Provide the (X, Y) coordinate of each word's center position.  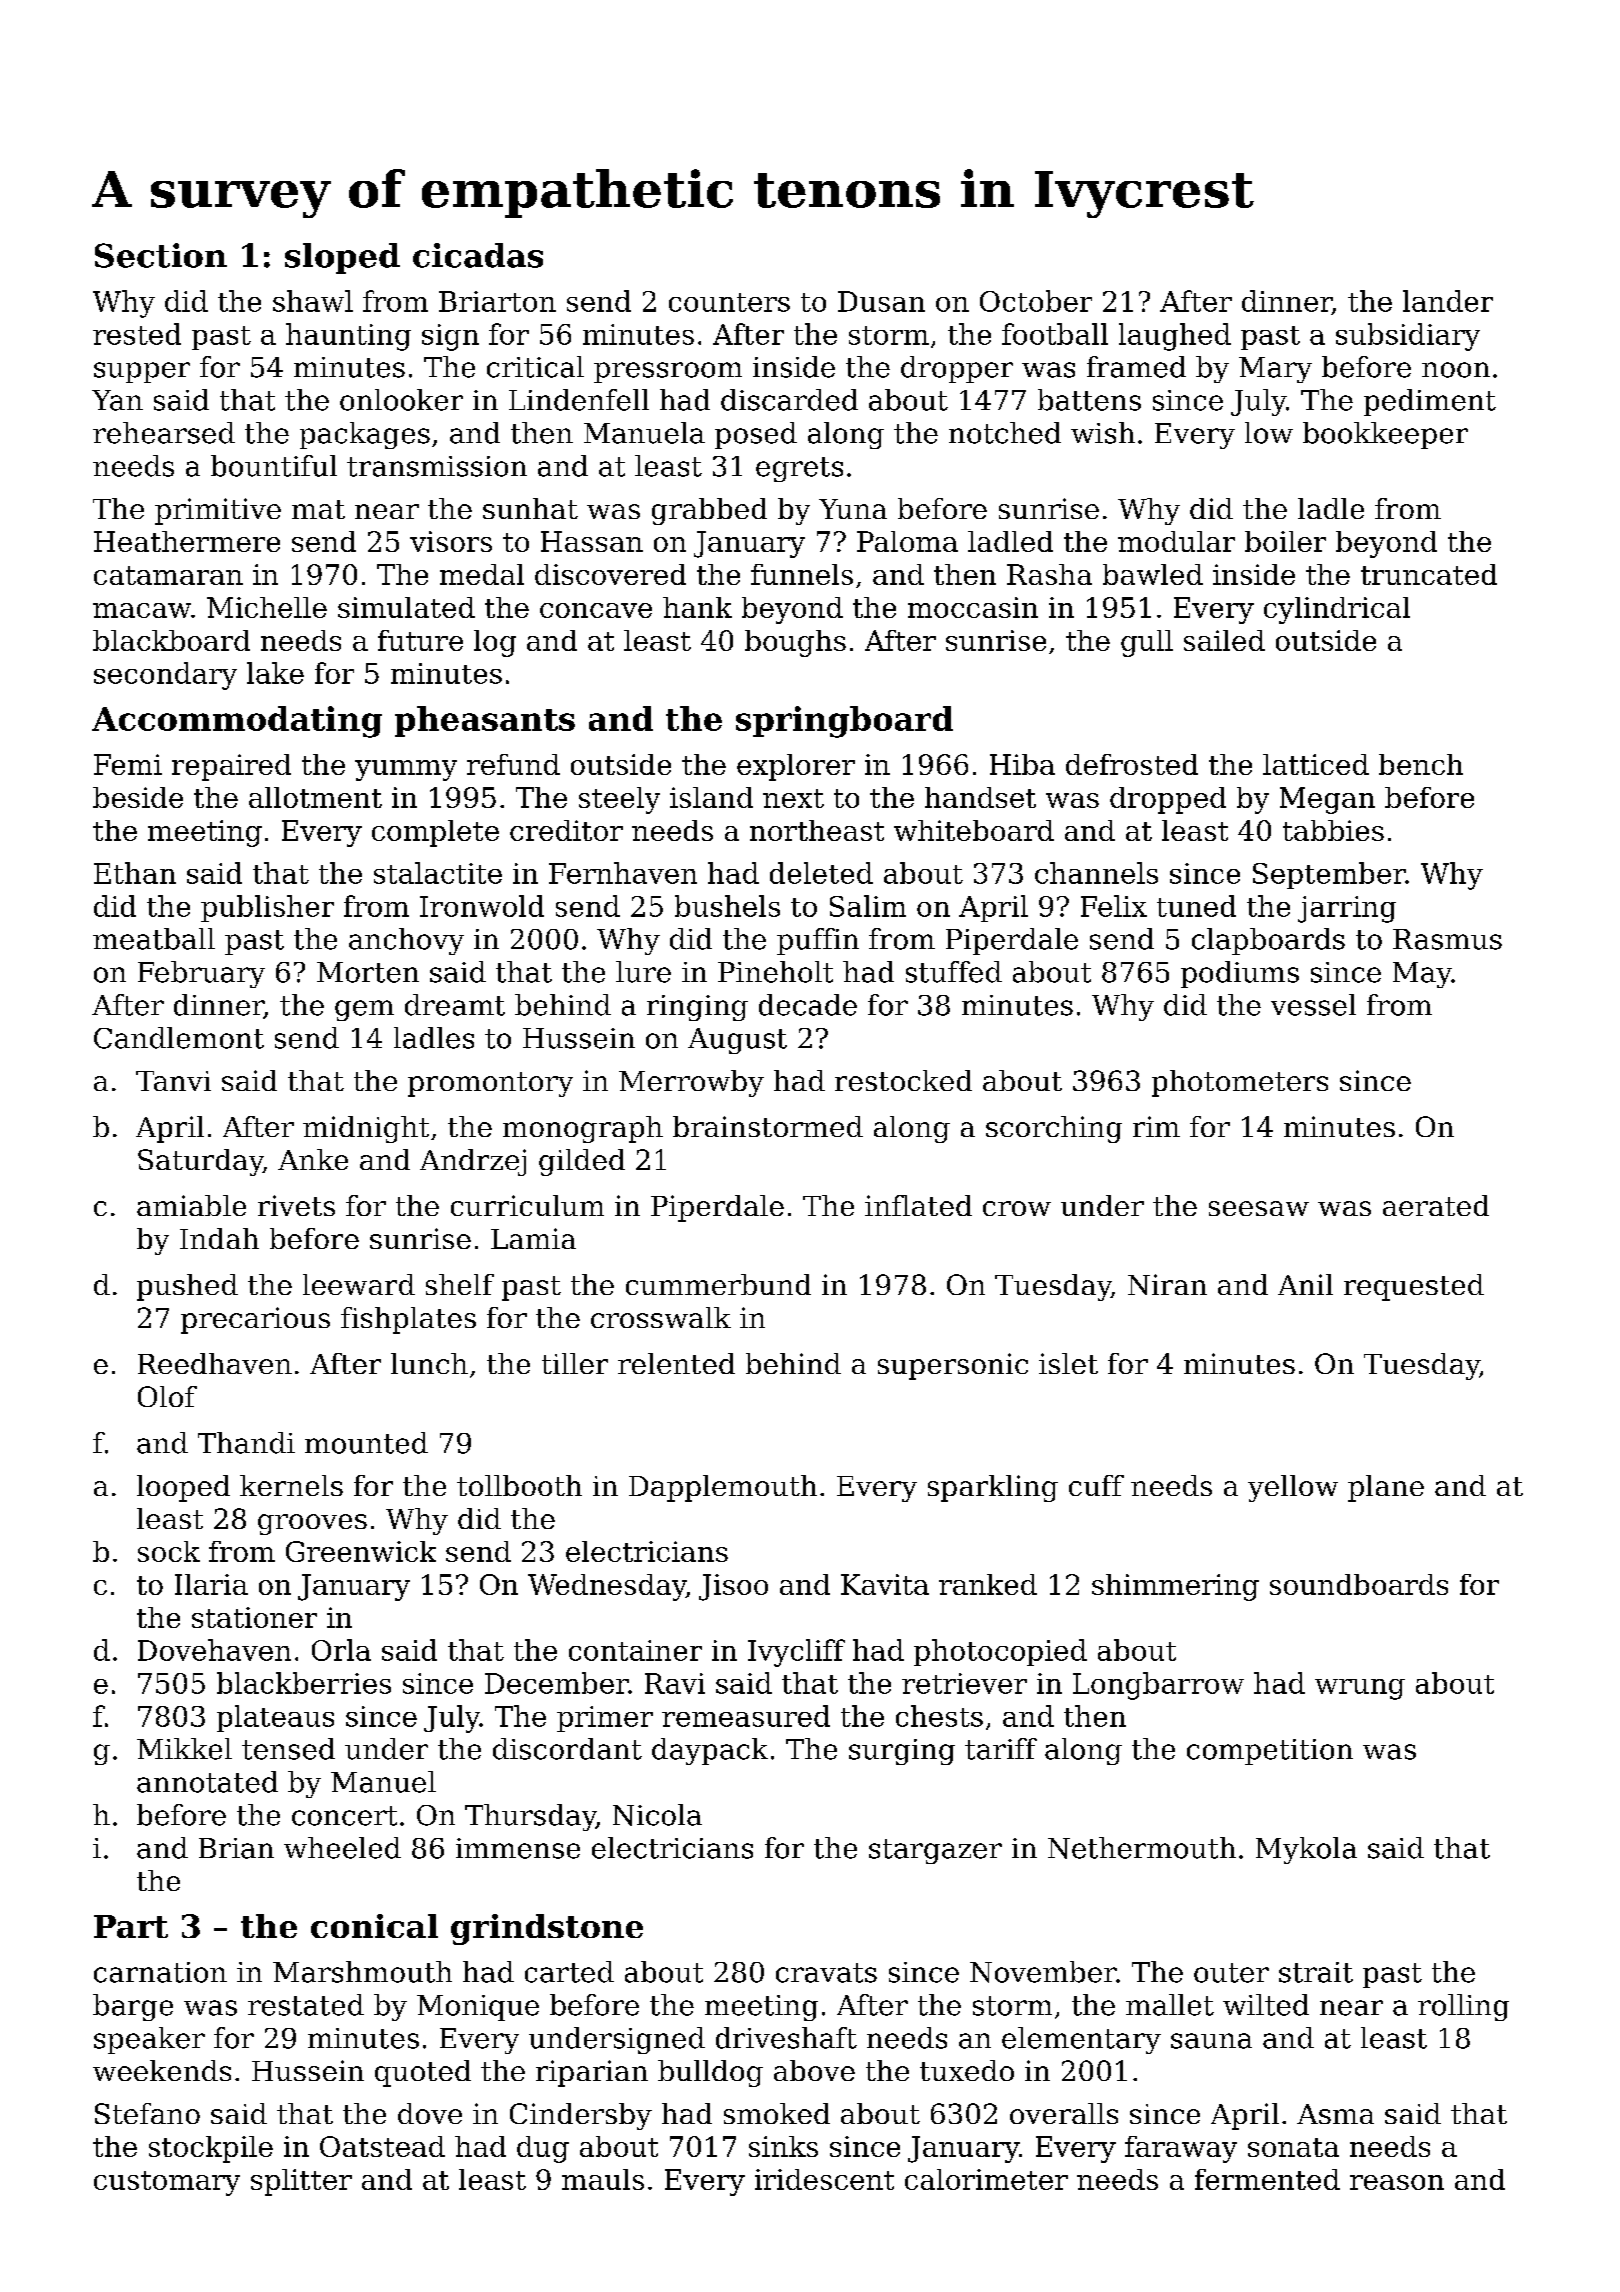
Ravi (675, 1683)
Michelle (267, 607)
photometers (1240, 1083)
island (711, 797)
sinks (783, 2146)
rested (137, 334)
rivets (296, 1205)
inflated (918, 1205)
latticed (1316, 764)
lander (1448, 301)
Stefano (147, 2113)
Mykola (1306, 1850)
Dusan (881, 301)
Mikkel (184, 1749)
